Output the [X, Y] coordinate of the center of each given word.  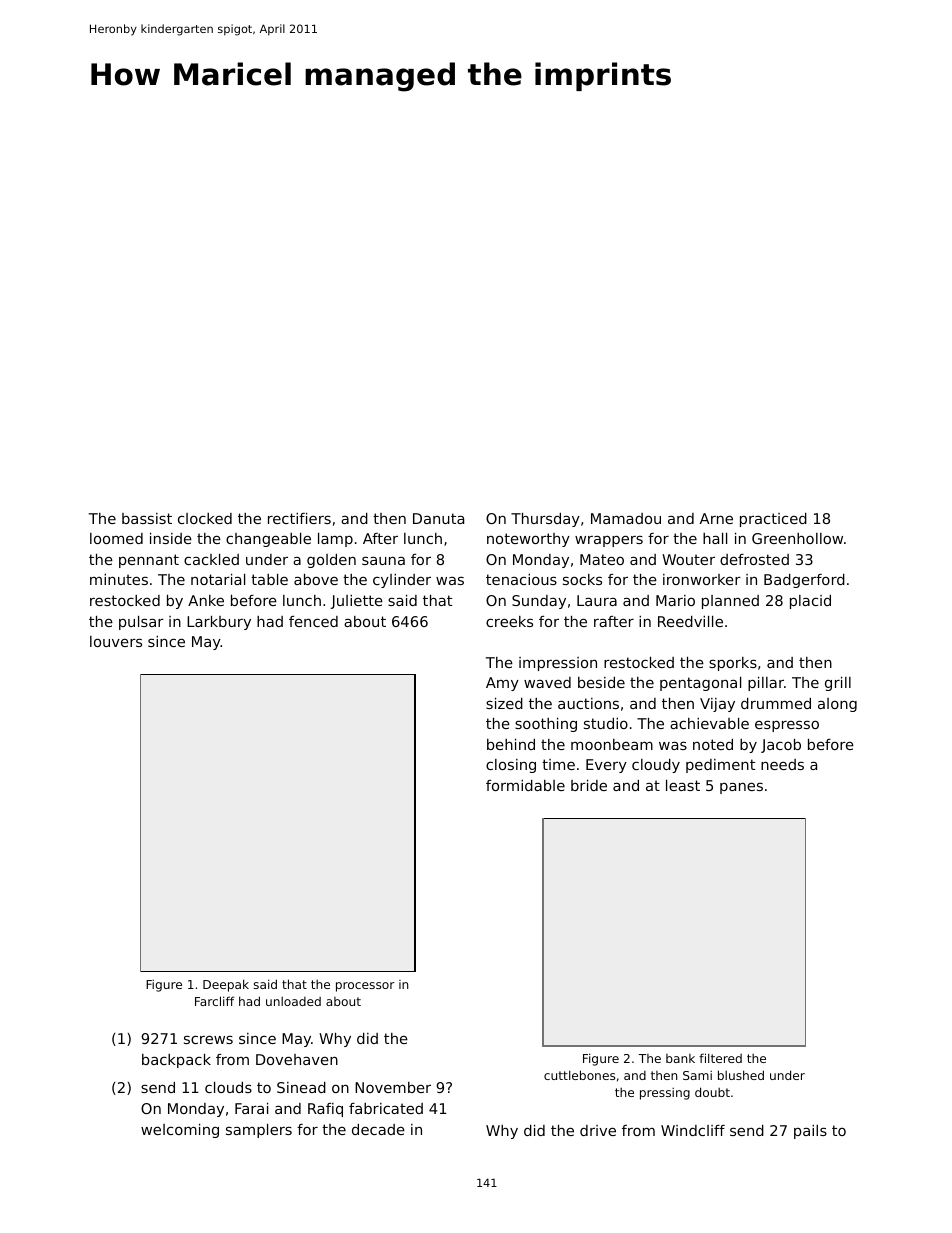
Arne [716, 518]
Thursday [545, 520]
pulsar [141, 623]
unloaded [293, 1001]
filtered [720, 1058]
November [393, 1087]
